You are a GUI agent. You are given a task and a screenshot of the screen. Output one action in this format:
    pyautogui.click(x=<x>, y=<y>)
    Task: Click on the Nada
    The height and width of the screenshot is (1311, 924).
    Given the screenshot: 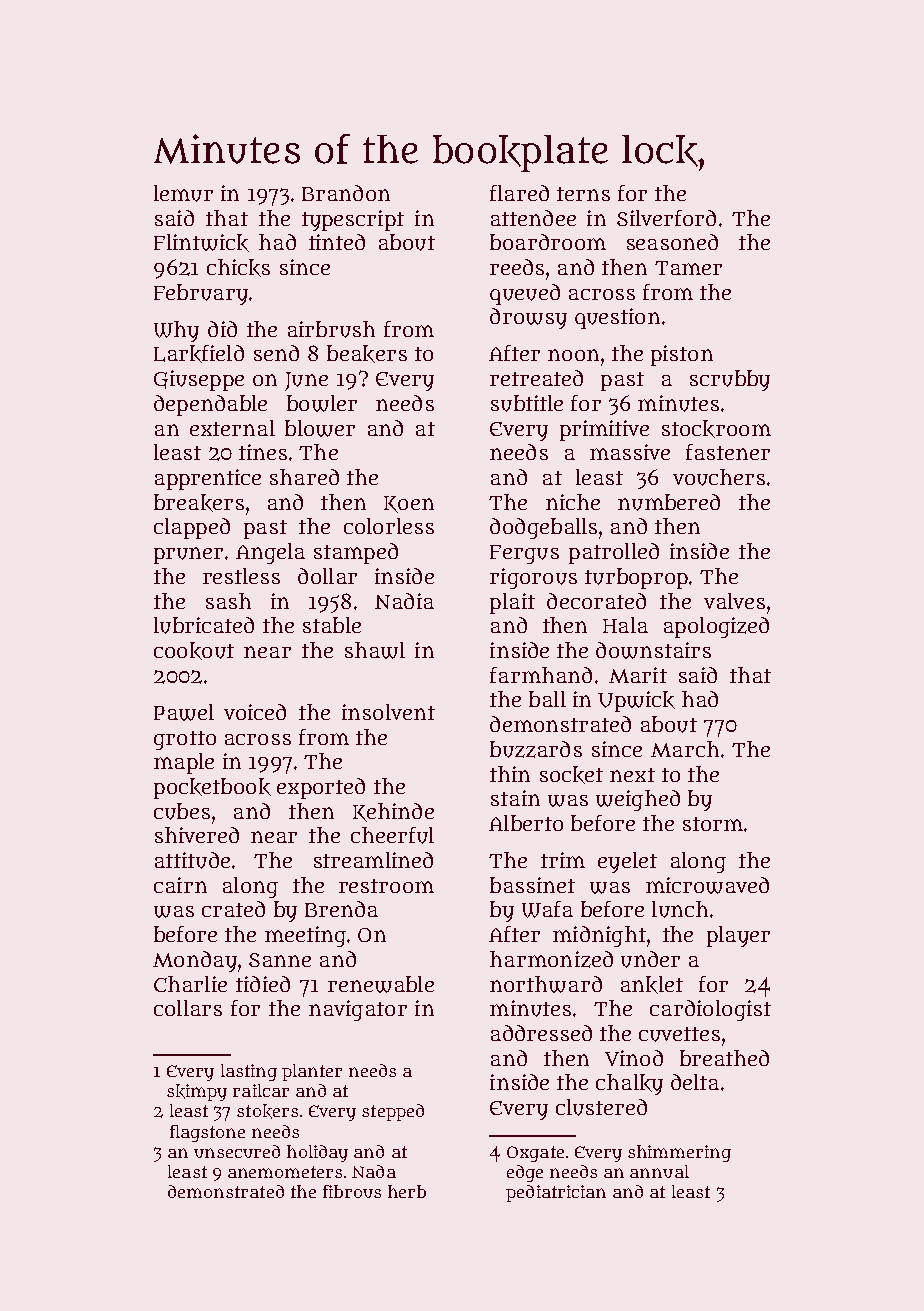 What is the action you would take?
    pyautogui.click(x=374, y=1171)
